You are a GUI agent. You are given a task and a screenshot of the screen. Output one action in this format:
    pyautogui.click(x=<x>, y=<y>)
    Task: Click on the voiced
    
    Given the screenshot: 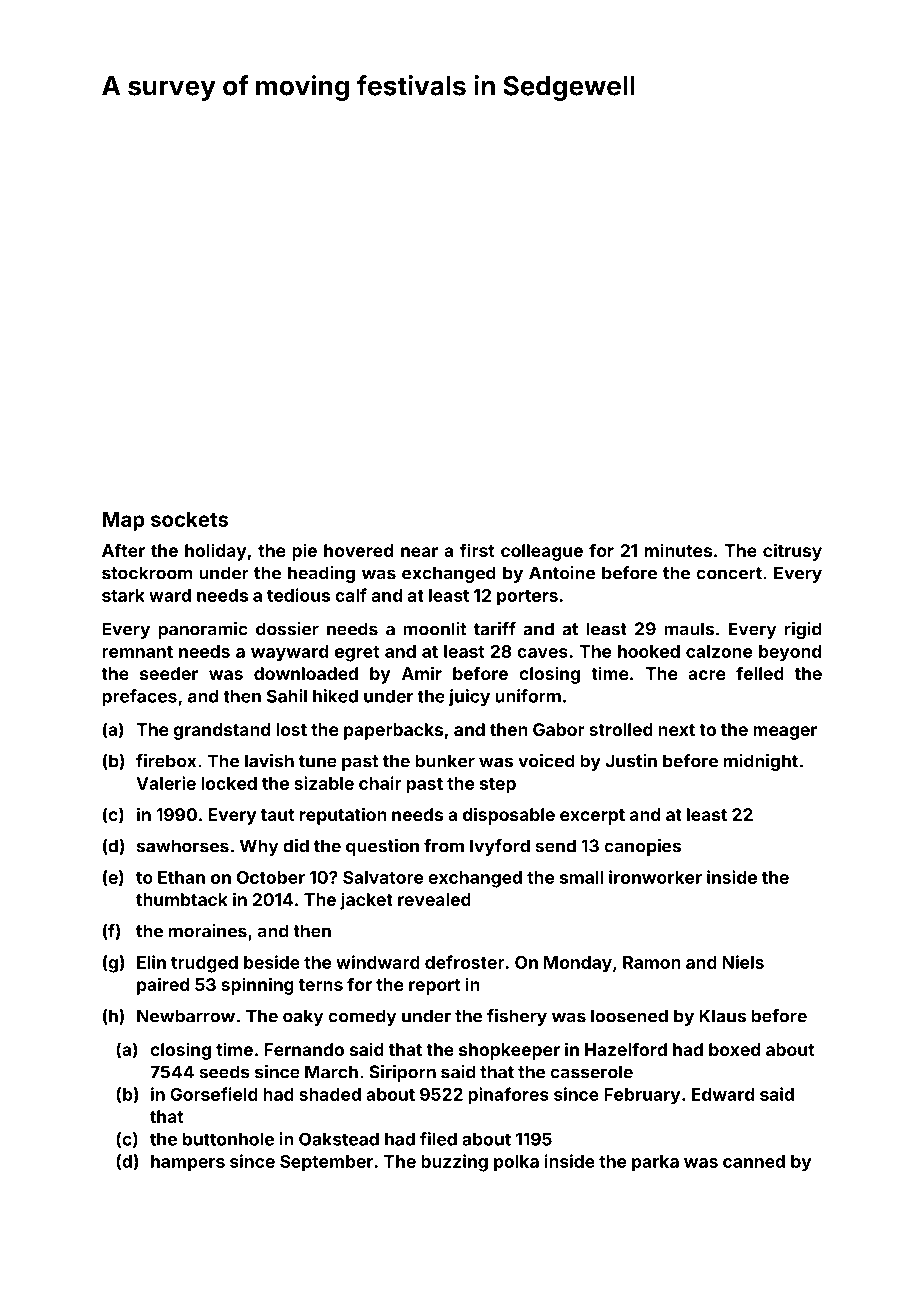 What is the action you would take?
    pyautogui.click(x=546, y=761)
